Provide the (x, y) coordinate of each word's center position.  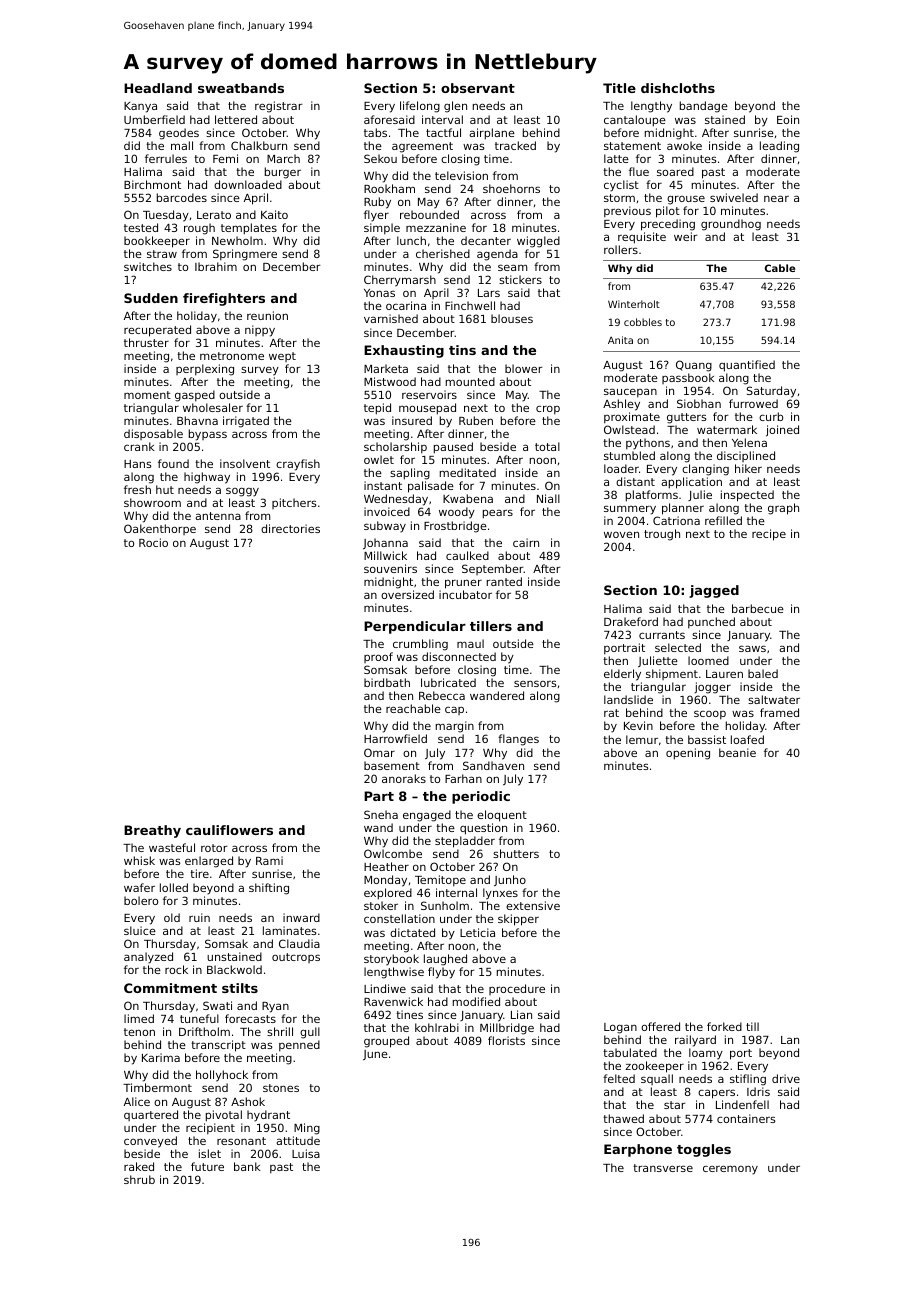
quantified (747, 366)
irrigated (246, 422)
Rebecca (442, 695)
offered (660, 1026)
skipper (518, 920)
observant (478, 88)
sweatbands (241, 88)
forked (724, 1026)
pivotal (224, 1116)
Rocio (153, 542)
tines (409, 1014)
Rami (269, 860)
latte (616, 158)
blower (524, 368)
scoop (710, 715)
